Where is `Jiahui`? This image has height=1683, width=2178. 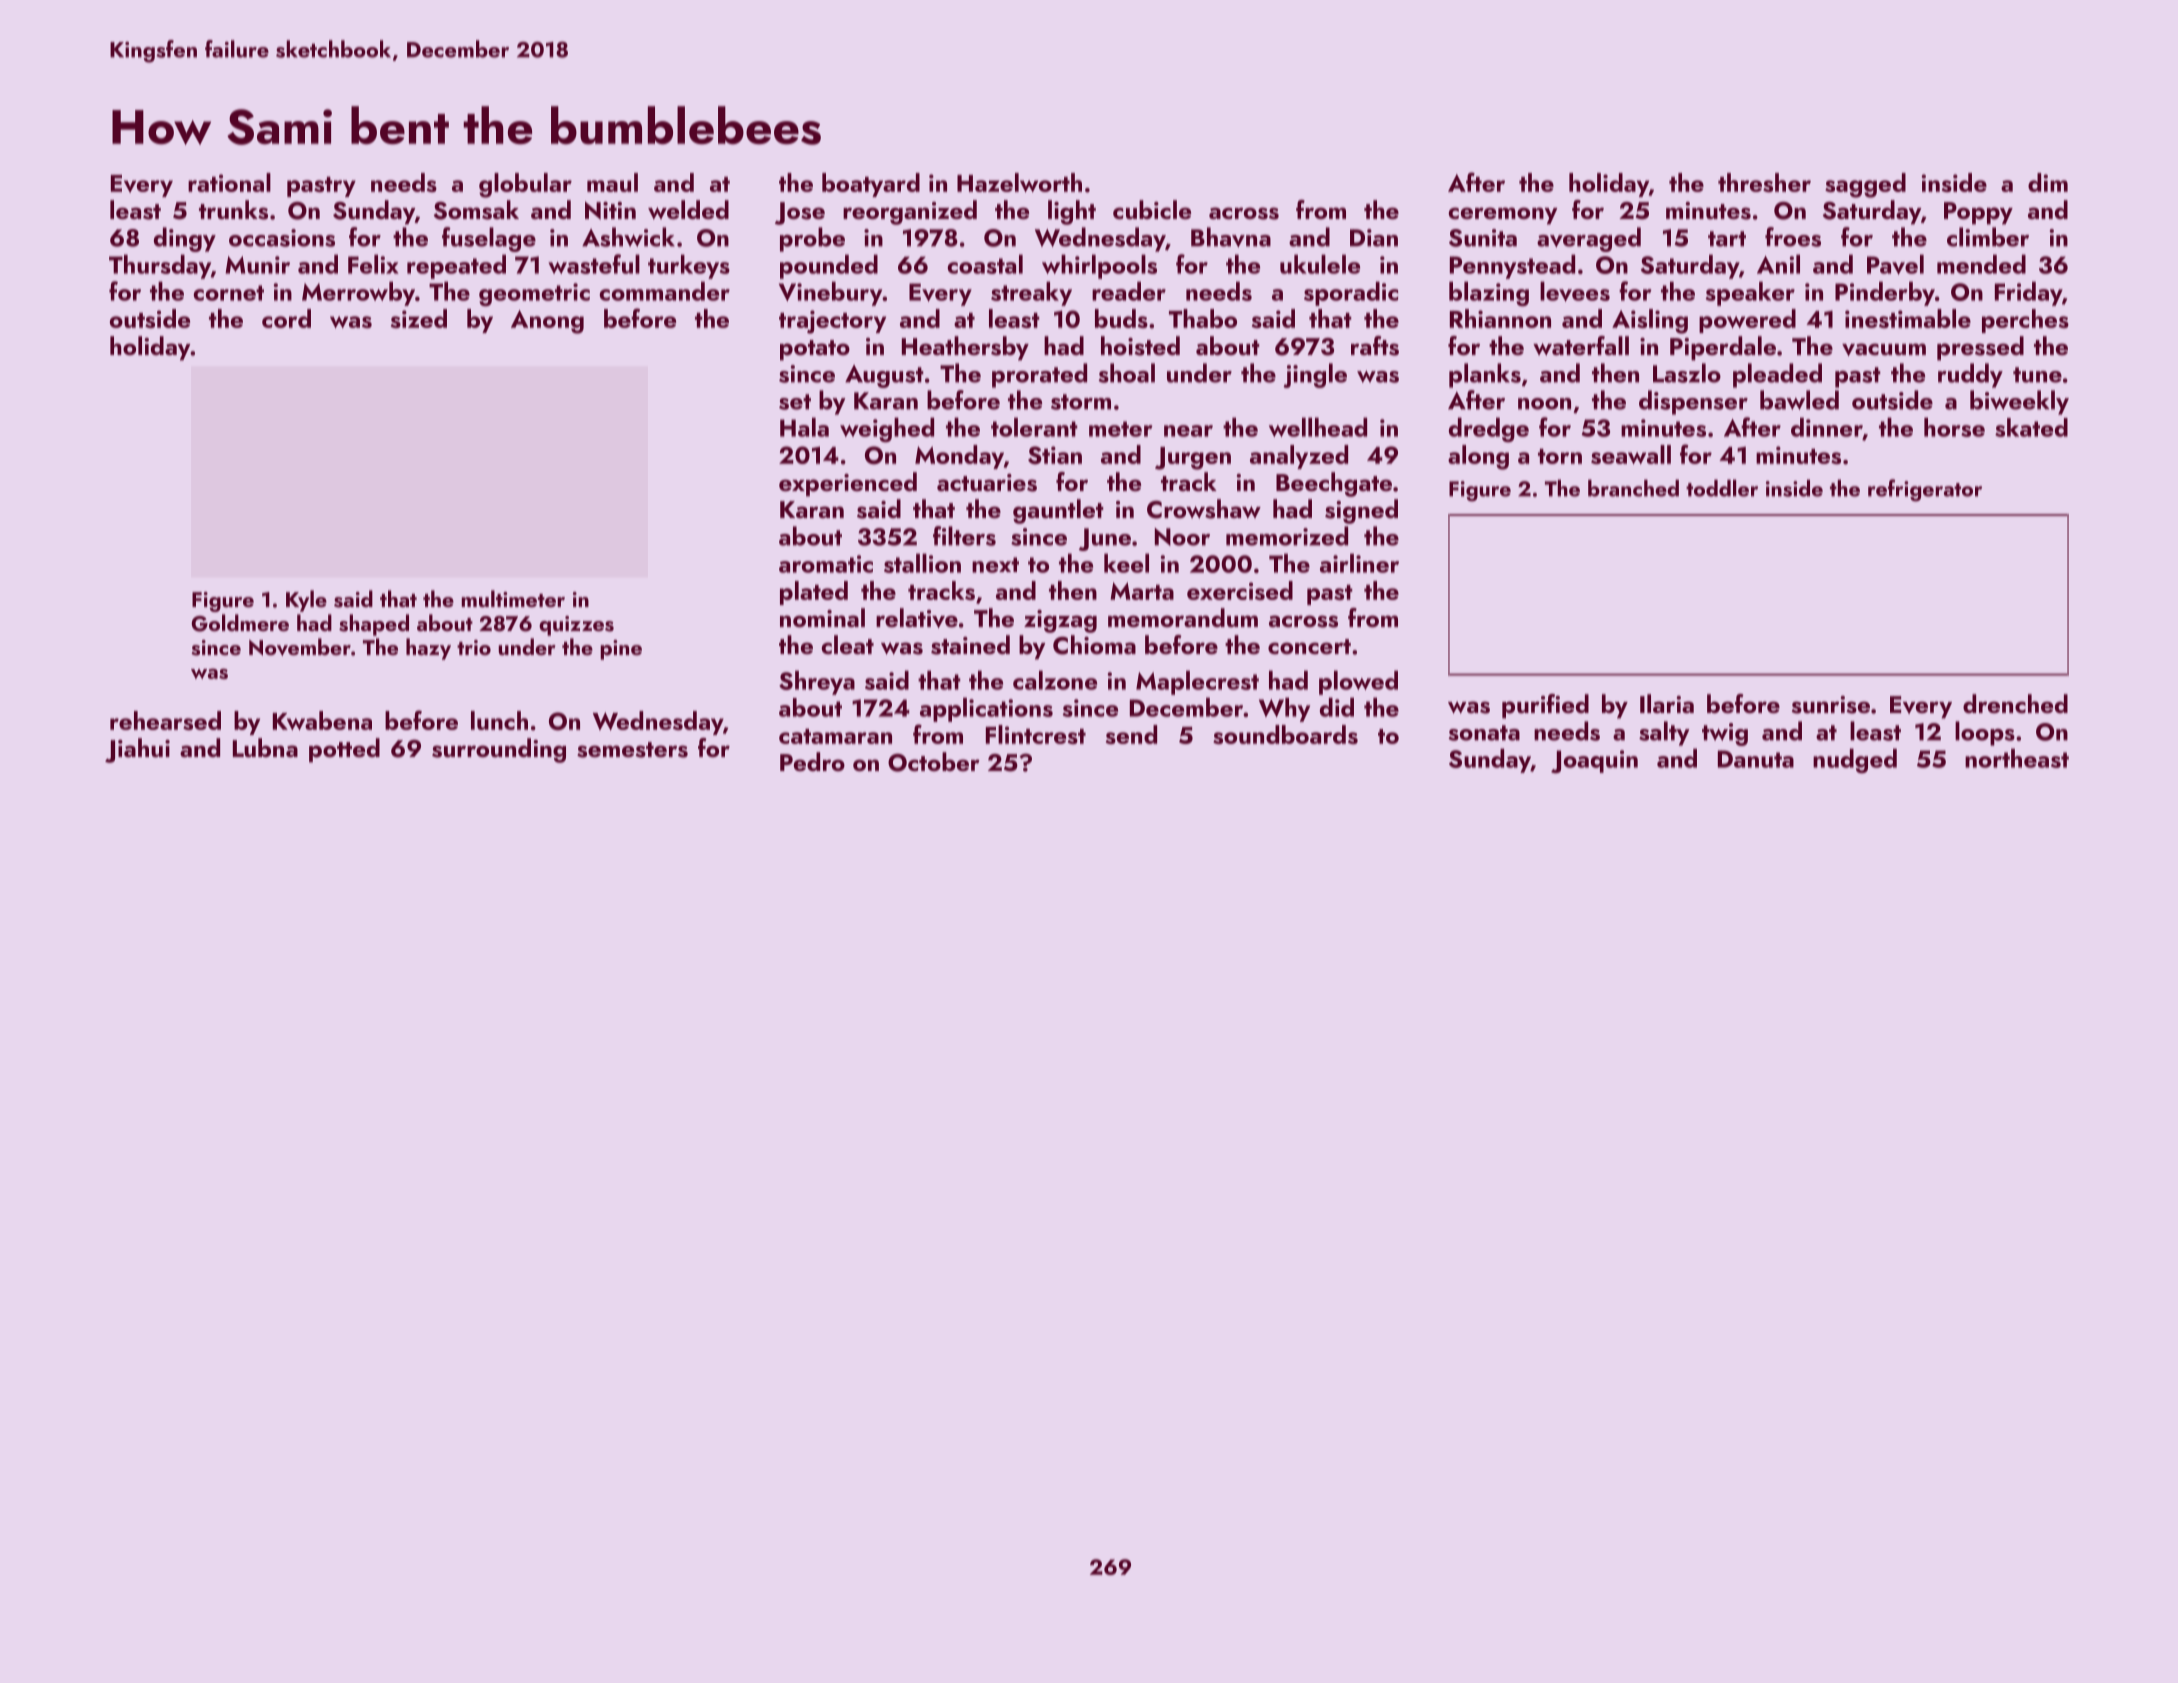 Jiahui is located at coordinates (137, 750).
